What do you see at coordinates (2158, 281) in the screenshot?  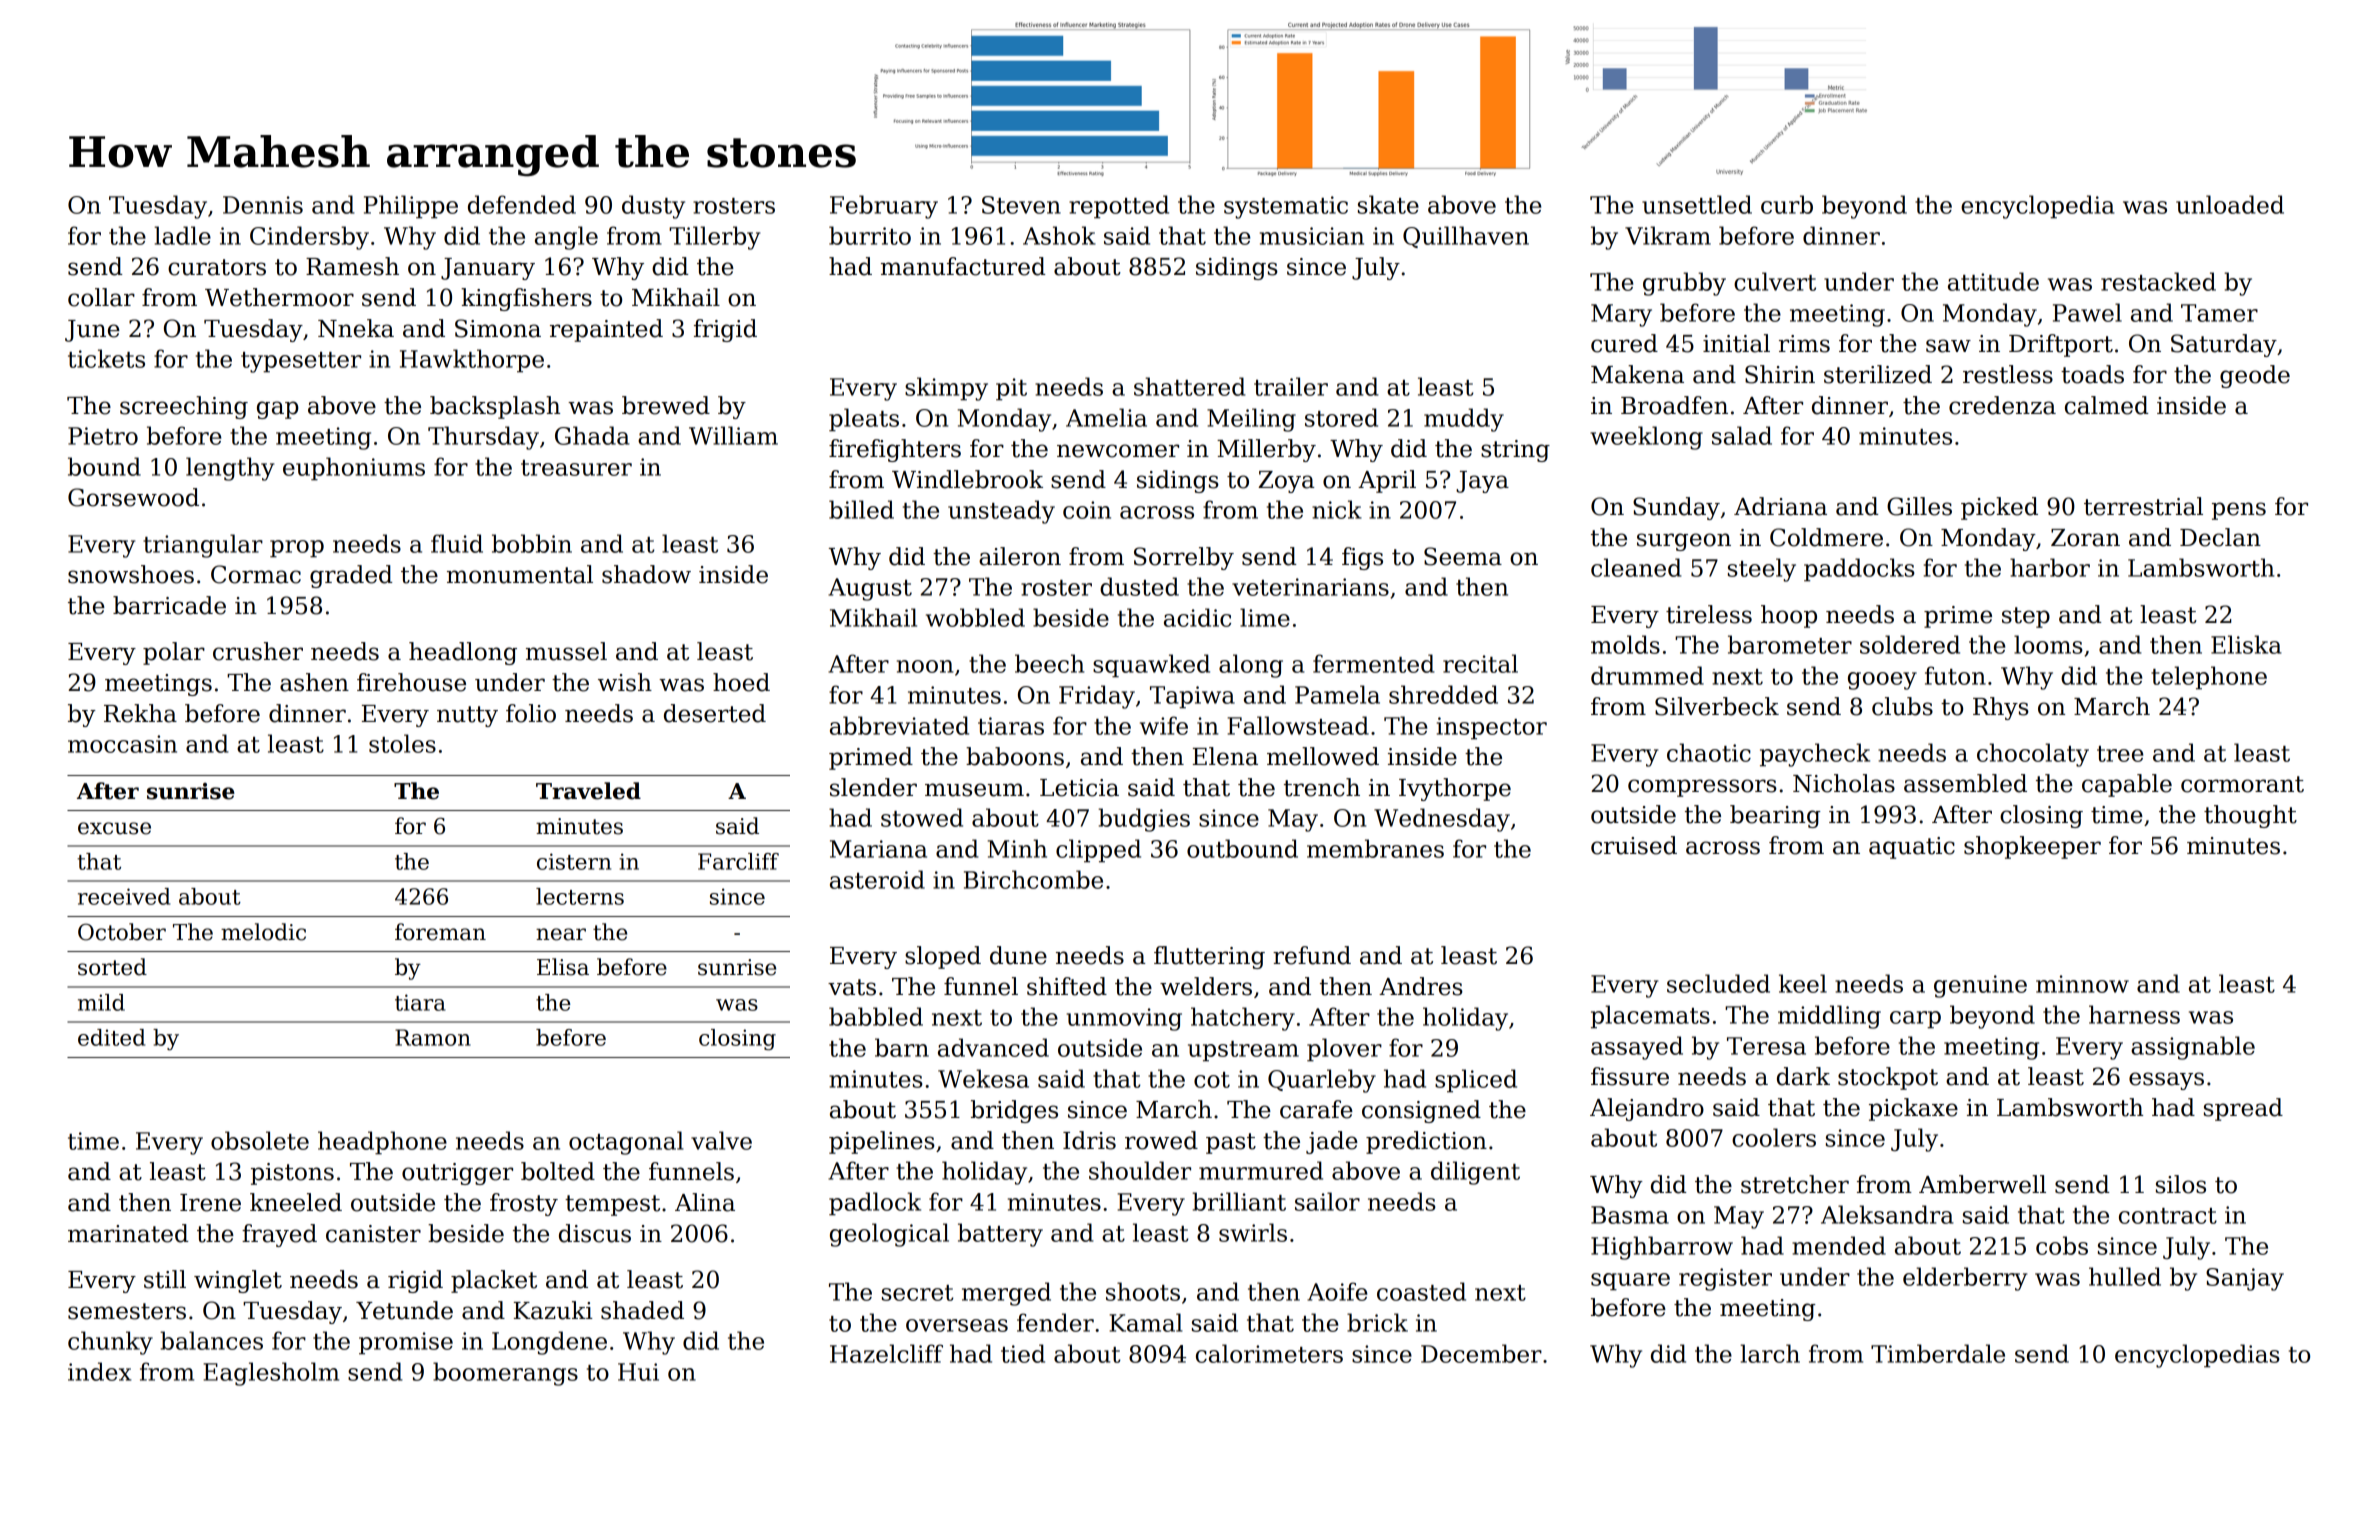 I see `restacked` at bounding box center [2158, 281].
